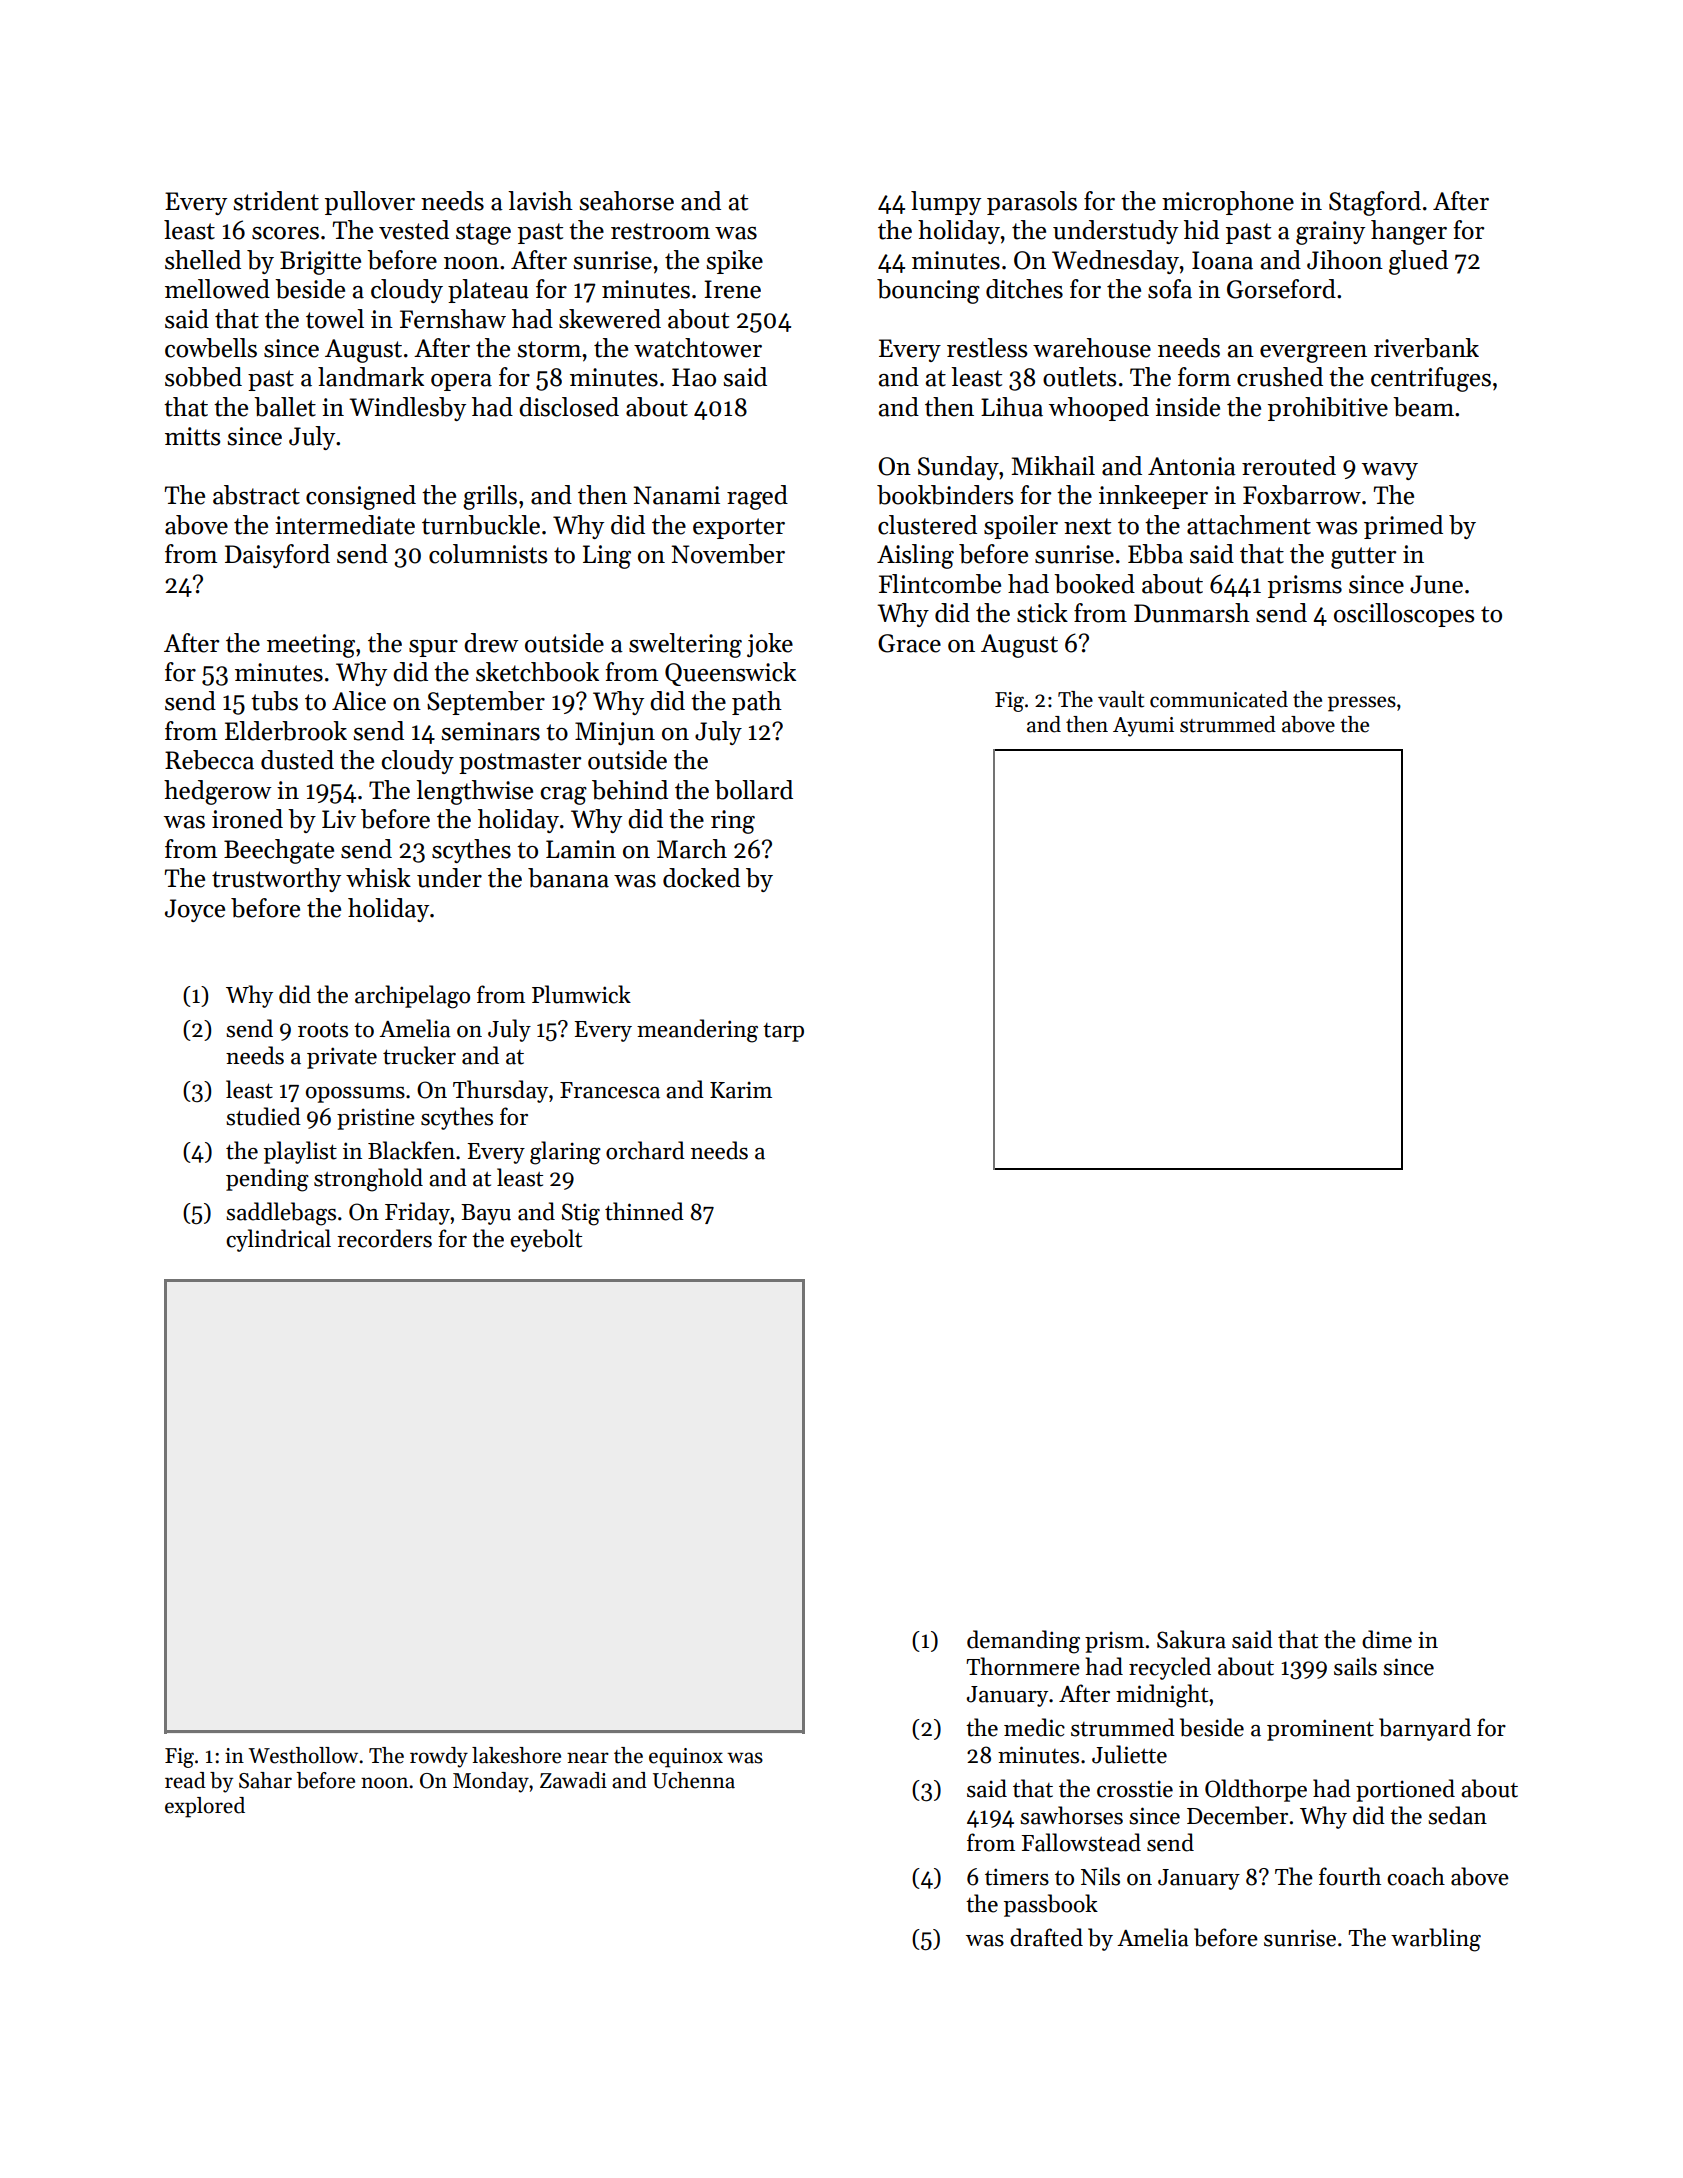 The height and width of the screenshot is (2178, 1683). Describe the element at coordinates (1219, 699) in the screenshot. I see `communicated` at that location.
